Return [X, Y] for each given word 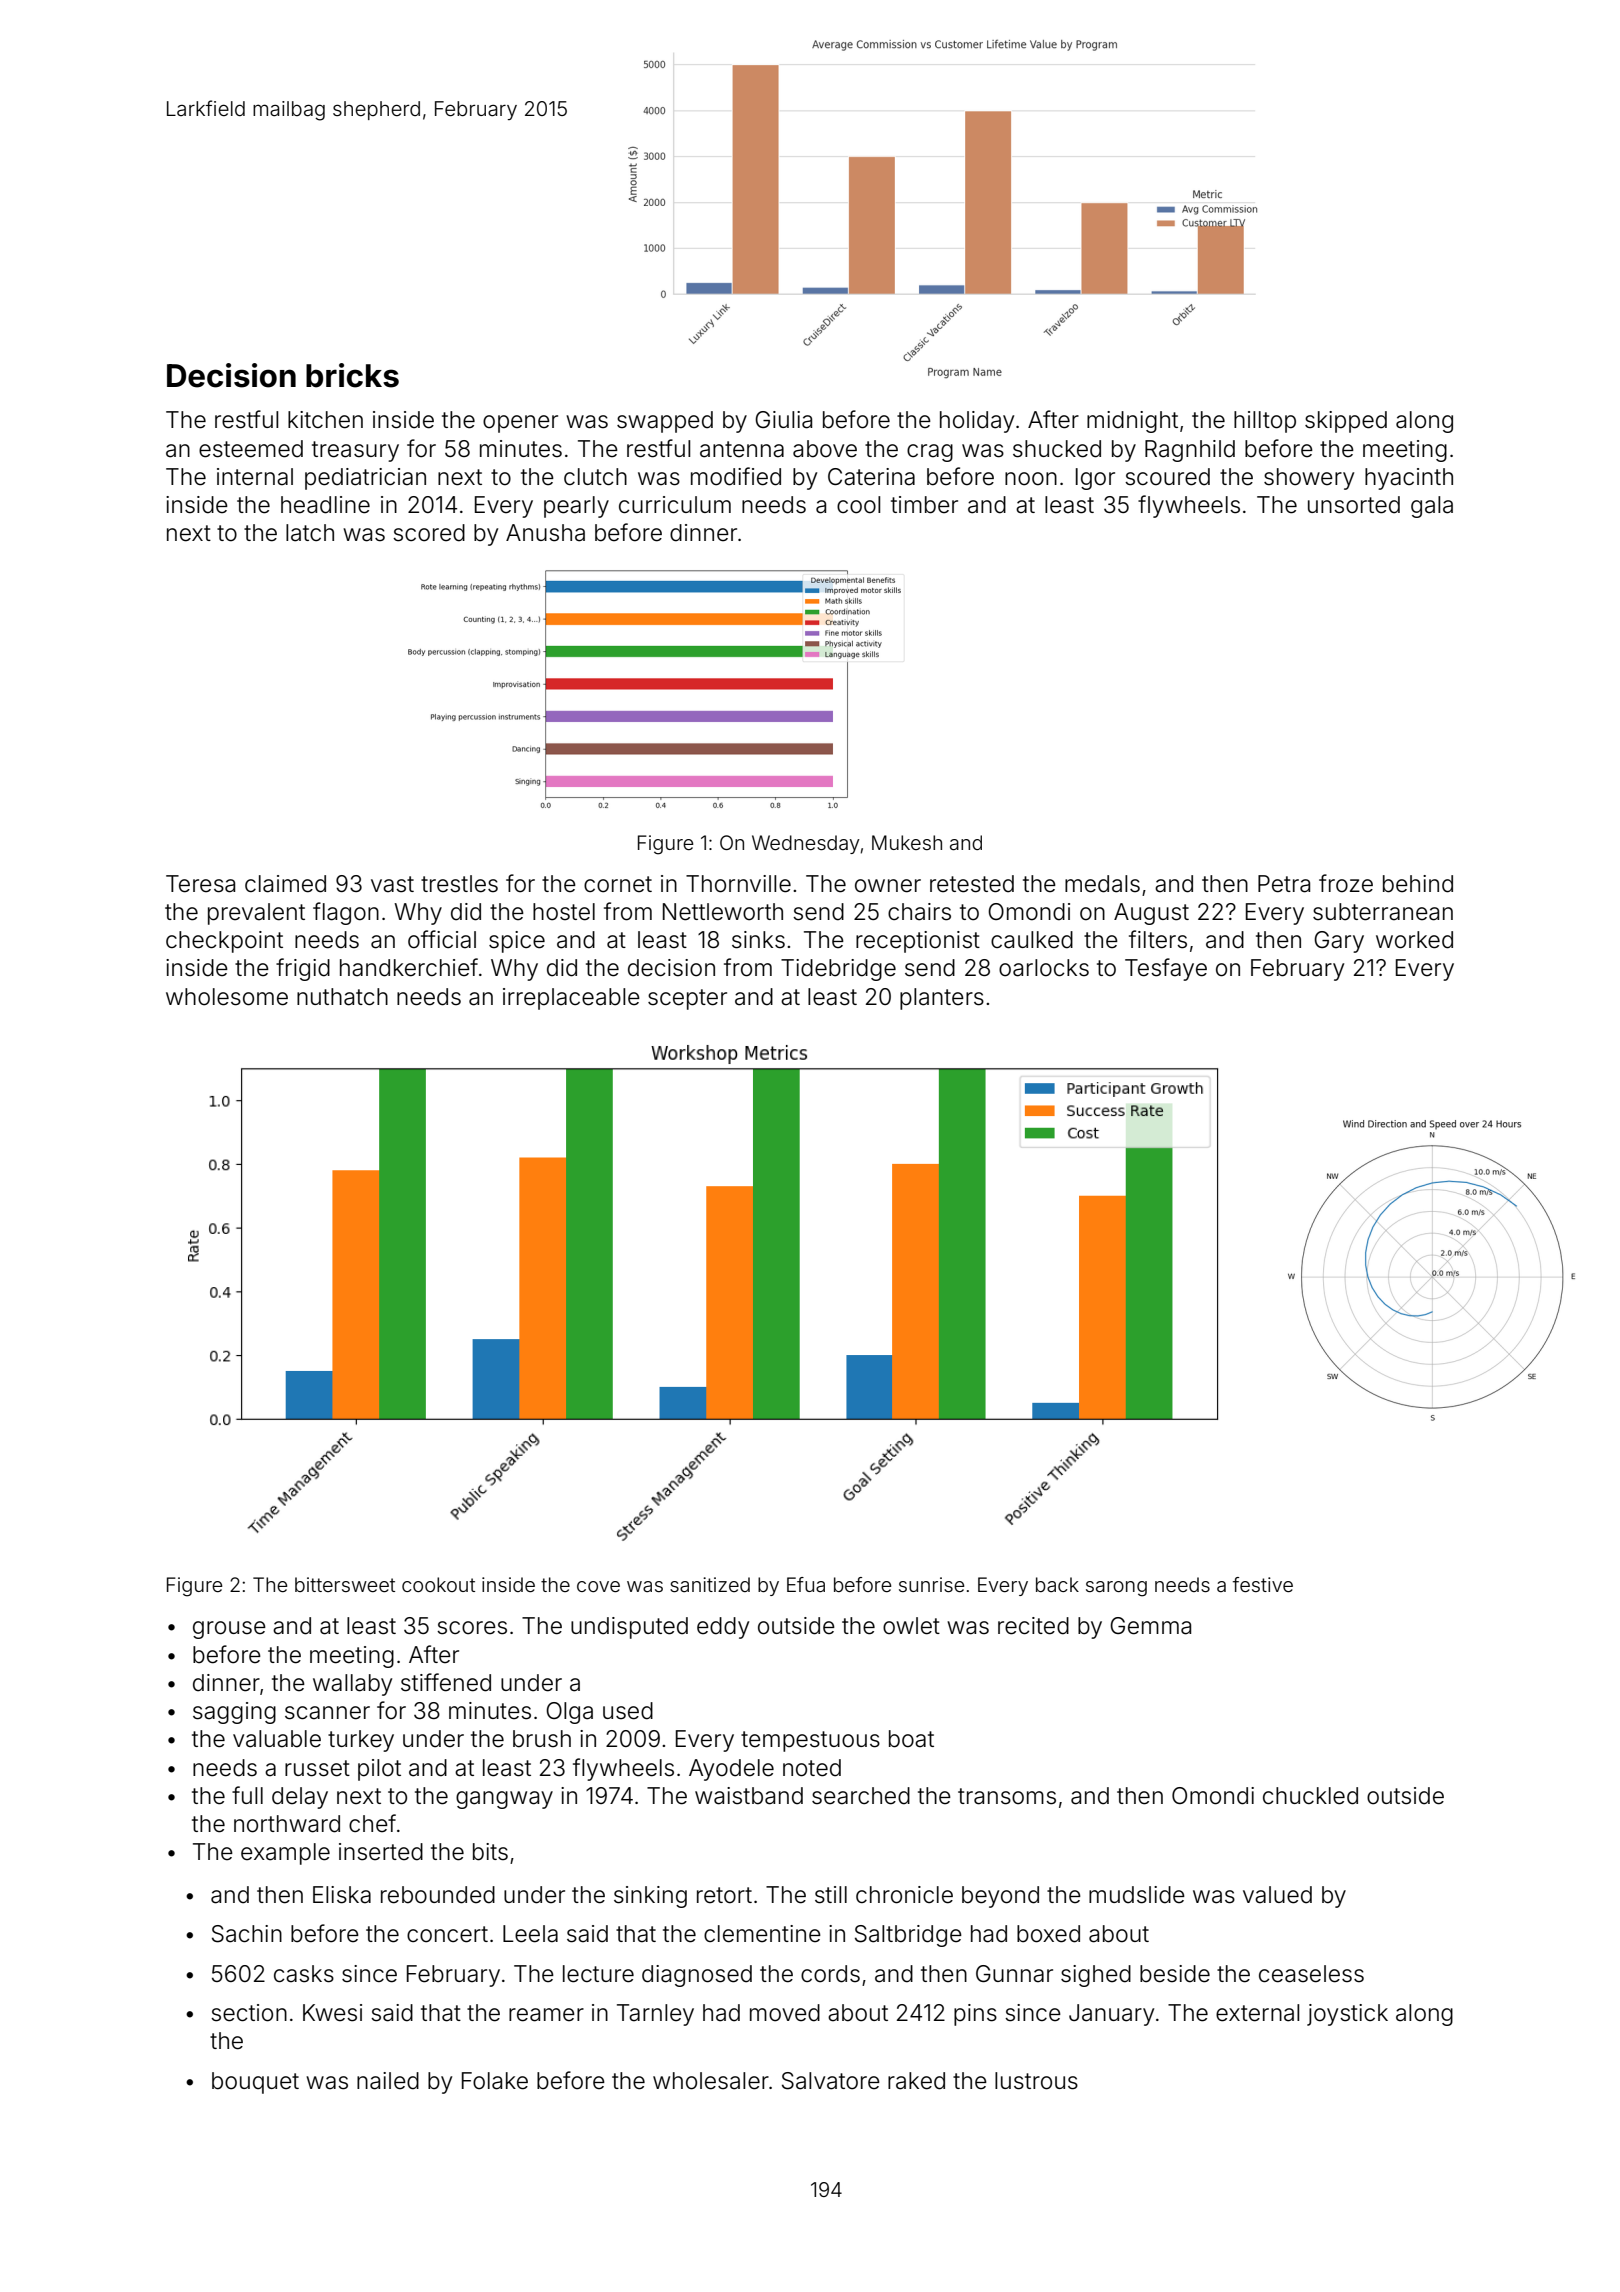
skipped [1346, 422]
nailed [388, 2081]
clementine [762, 1934]
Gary [1339, 942]
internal [255, 477]
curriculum [675, 504]
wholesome [227, 997]
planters [942, 999]
